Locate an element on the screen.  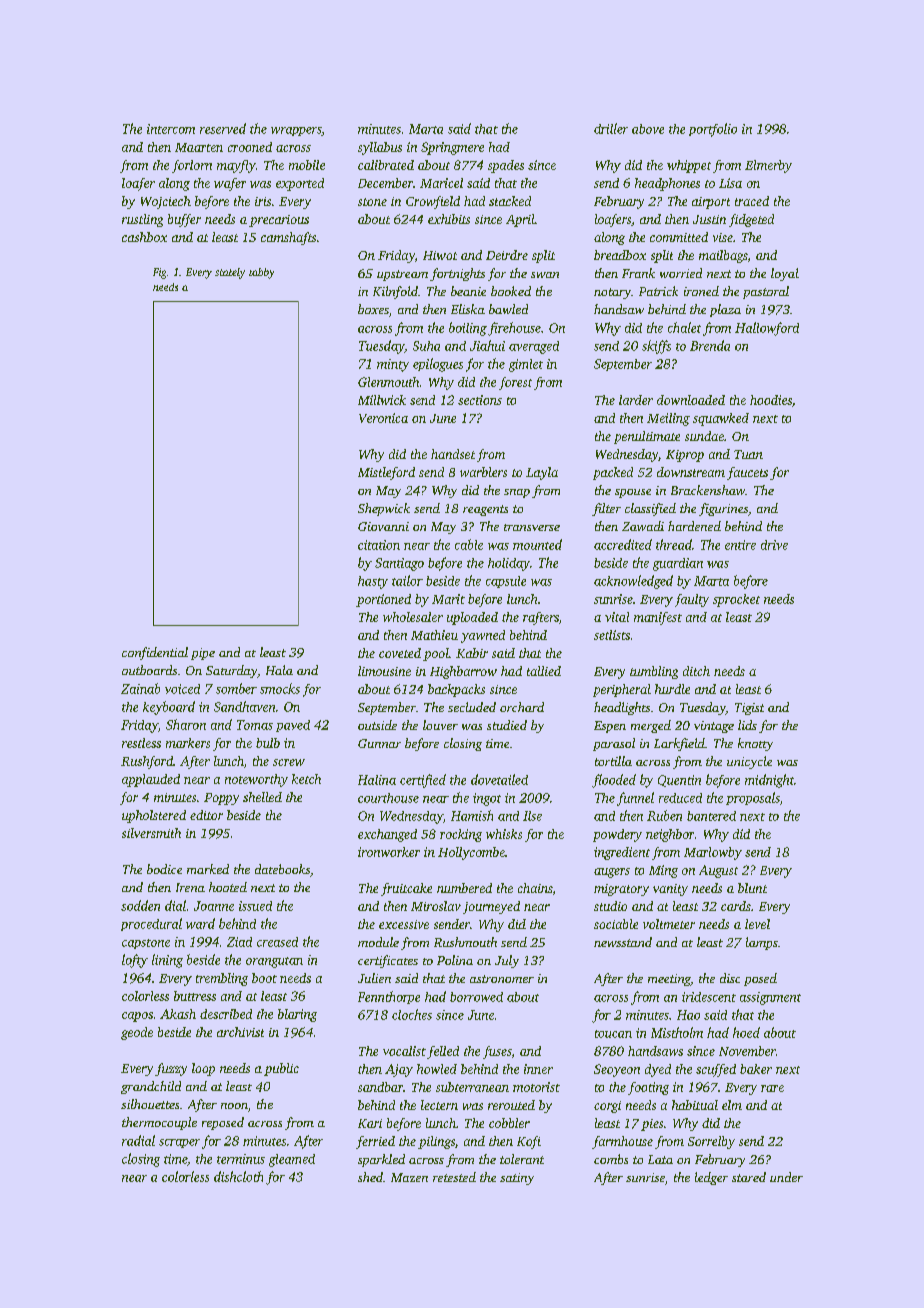
Patrick is located at coordinates (658, 291).
